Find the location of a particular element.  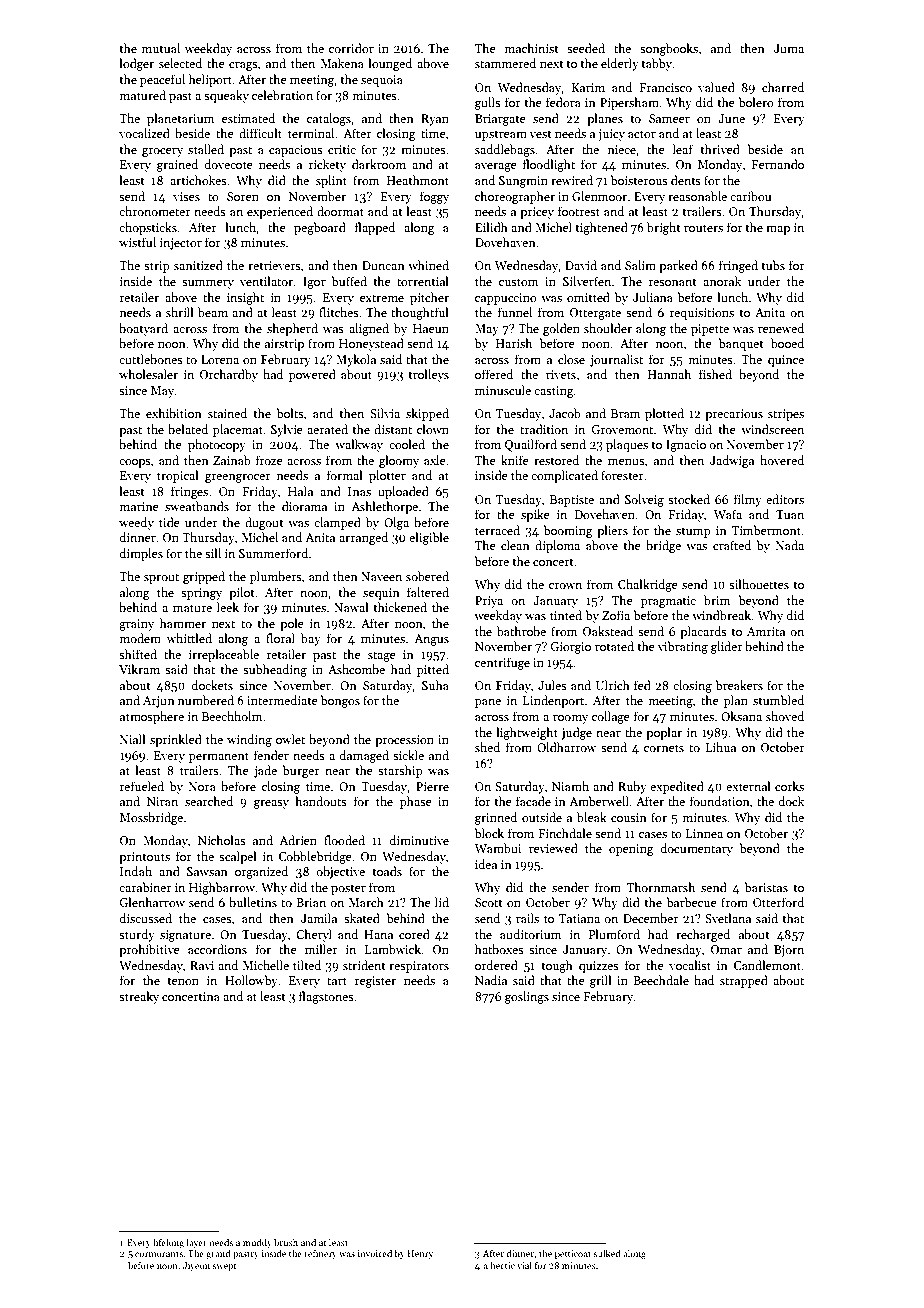

vial is located at coordinates (524, 1265).
